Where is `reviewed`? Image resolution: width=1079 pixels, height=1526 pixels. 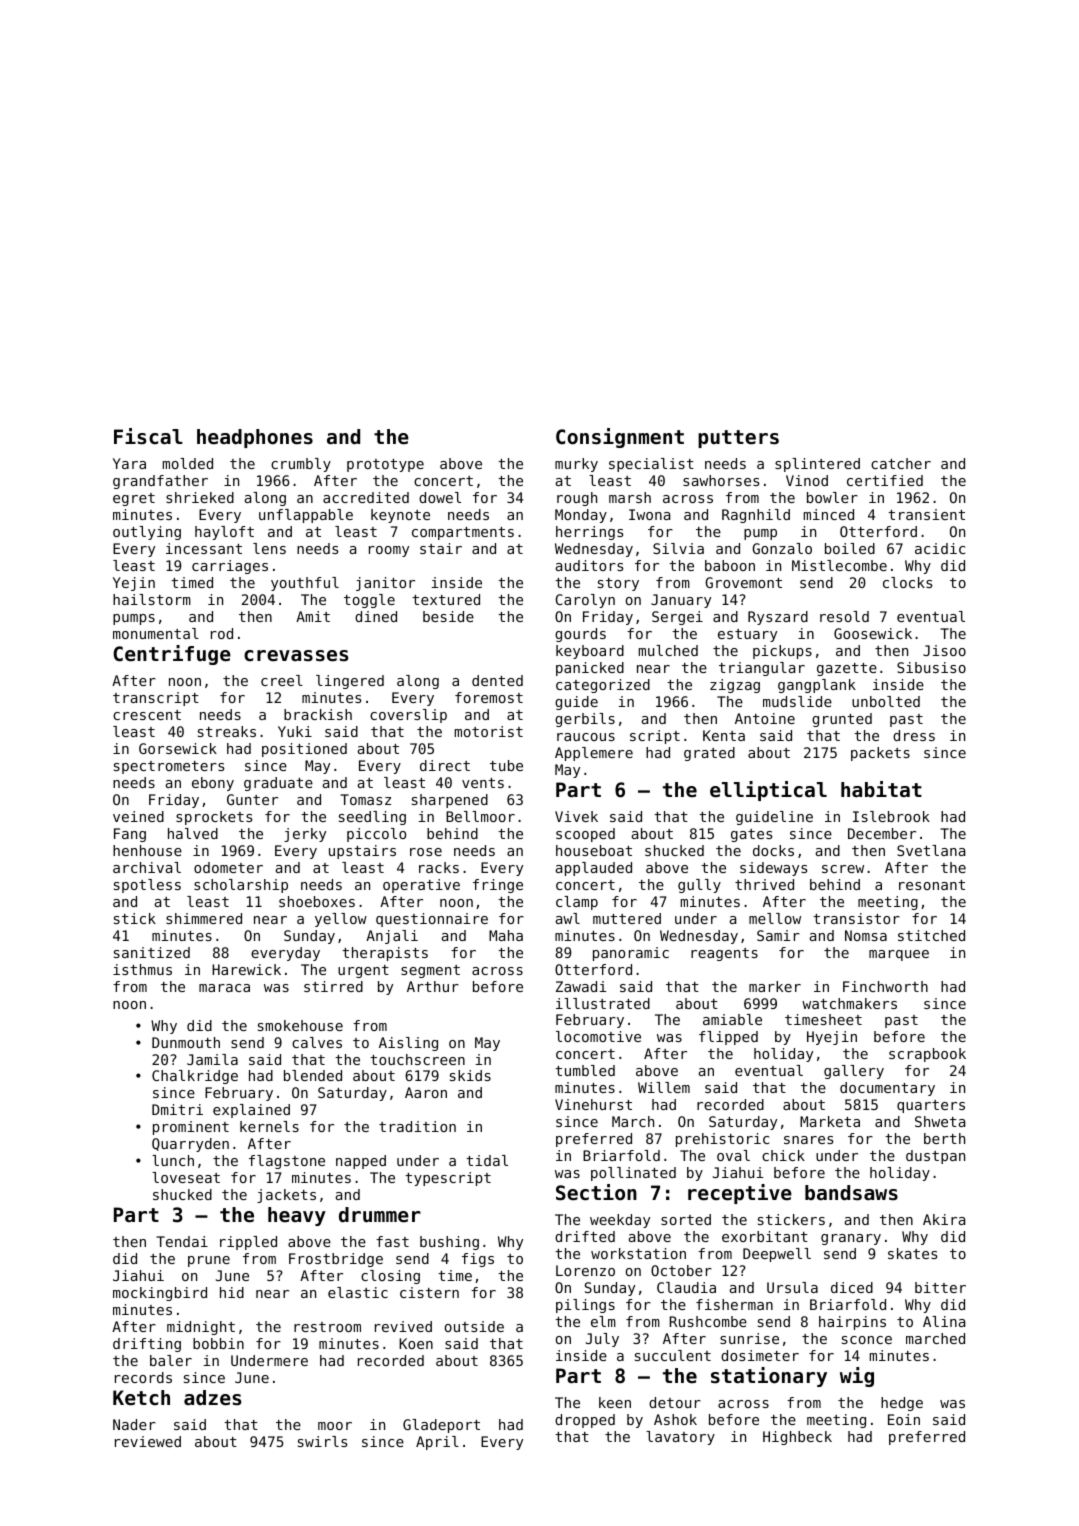 reviewed is located at coordinates (148, 1441).
